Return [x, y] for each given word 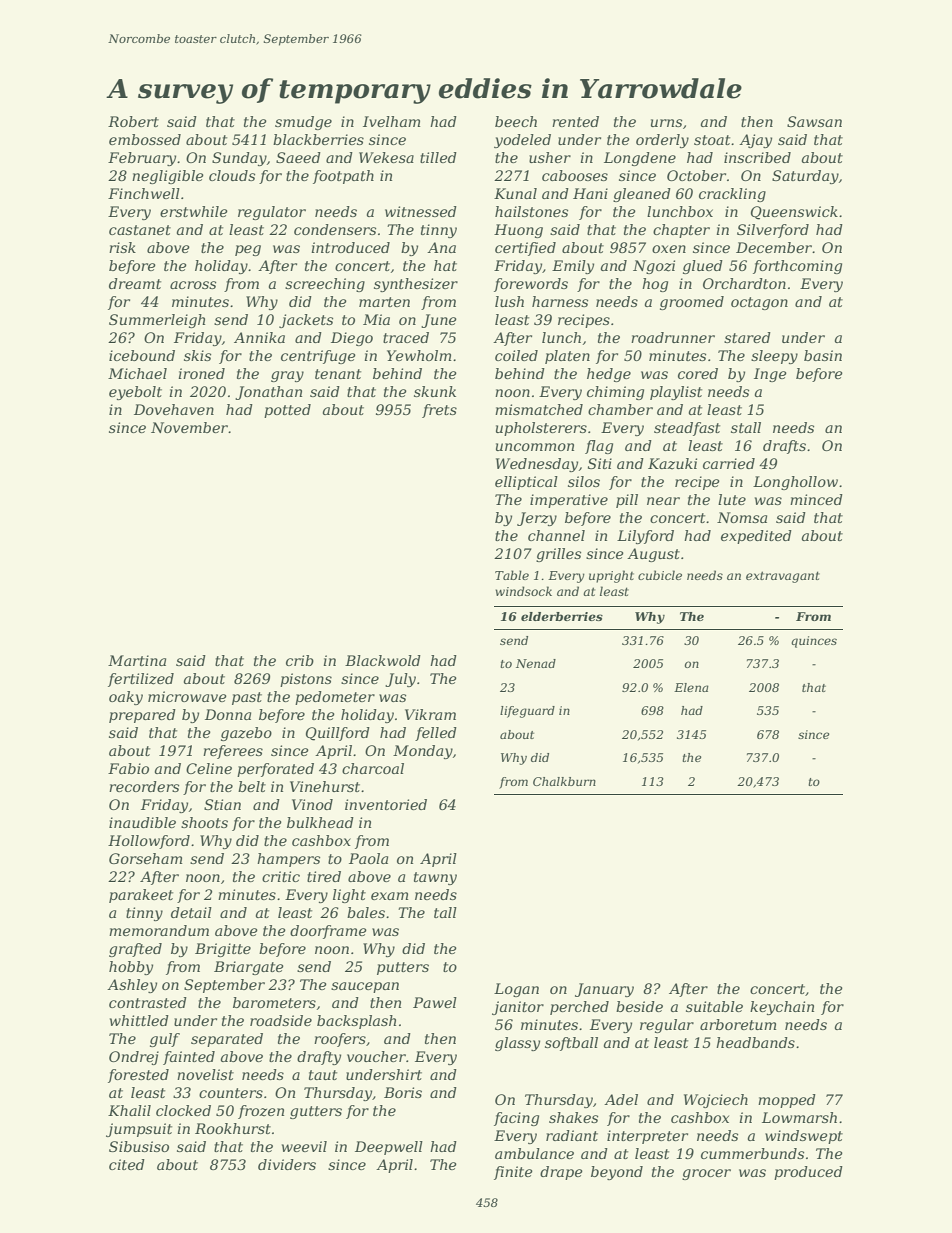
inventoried [386, 804]
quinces [814, 642]
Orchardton [744, 283]
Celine [209, 768]
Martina [137, 660]
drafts [784, 447]
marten [384, 302]
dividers [287, 1164]
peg [248, 250]
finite [513, 1173]
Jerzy [537, 519]
